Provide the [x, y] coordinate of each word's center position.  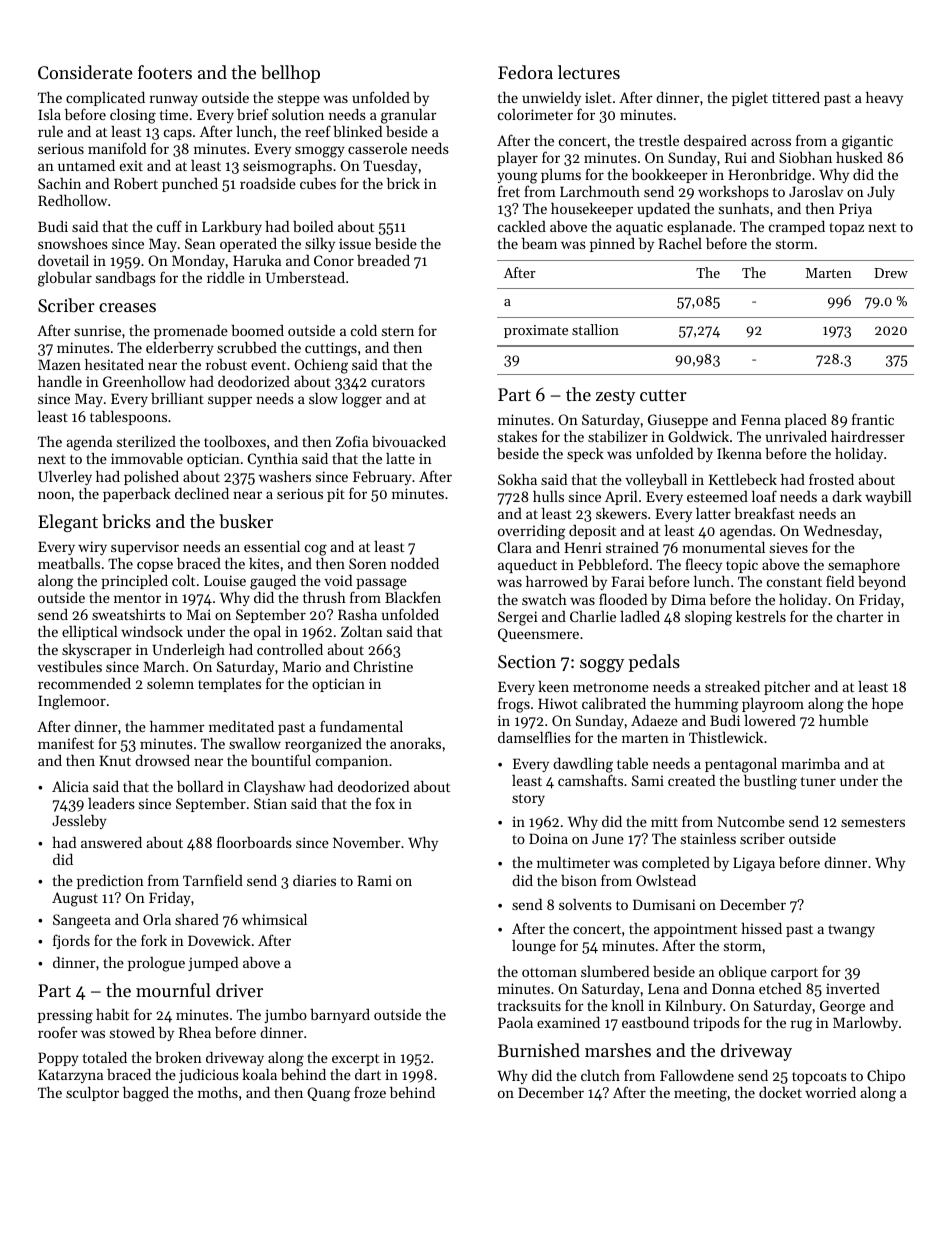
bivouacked [409, 441]
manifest [66, 743]
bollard [200, 786]
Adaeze [654, 720]
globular [65, 279]
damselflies [534, 737]
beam [539, 243]
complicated [105, 99]
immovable [147, 458]
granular [409, 116]
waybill [888, 498]
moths [218, 1092]
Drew [891, 273]
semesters [873, 822]
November [367, 842]
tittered [796, 97]
